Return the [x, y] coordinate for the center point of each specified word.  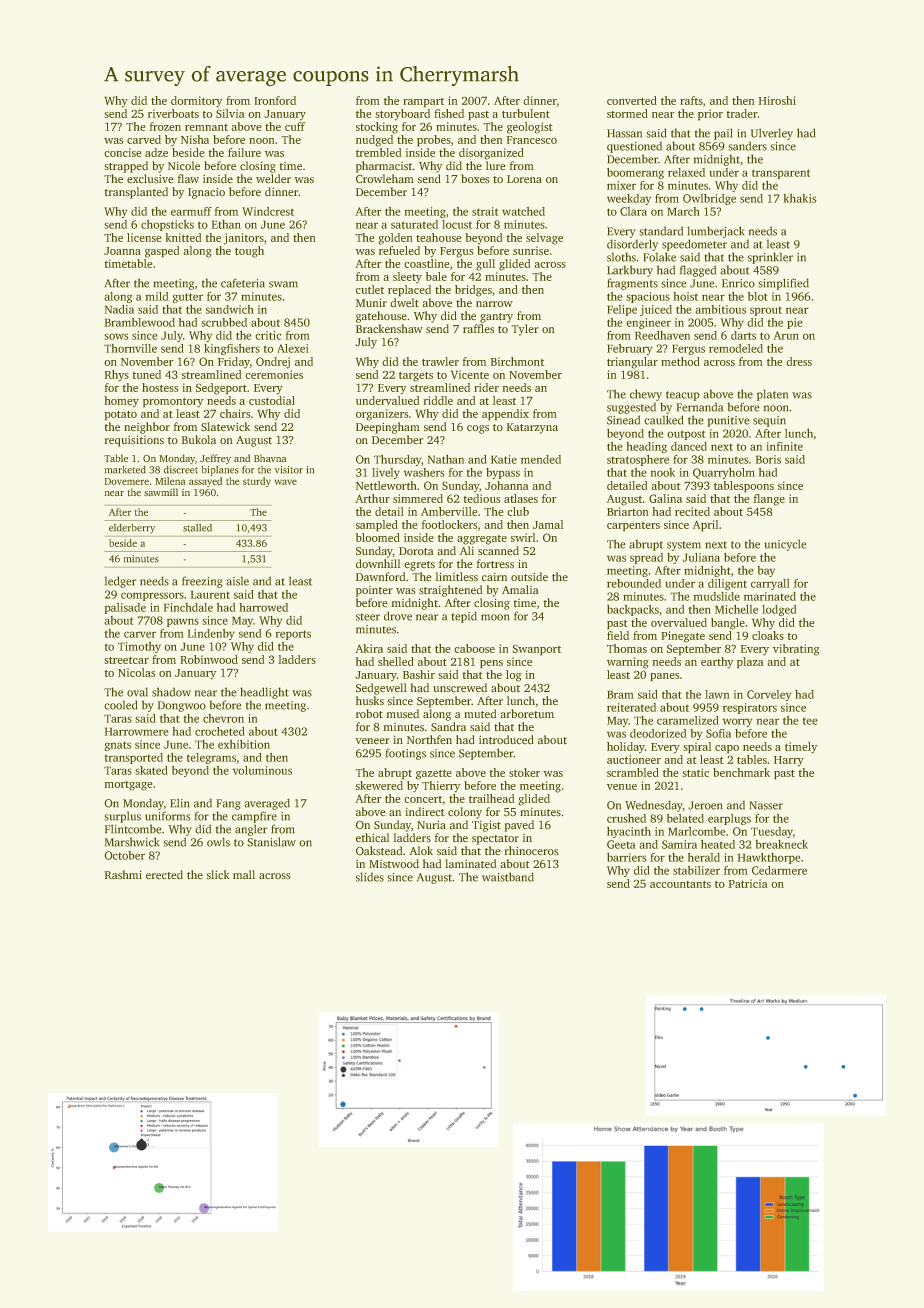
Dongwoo [182, 706]
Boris [768, 459]
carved [144, 139]
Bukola [199, 439]
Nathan [446, 459]
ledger [120, 582]
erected [164, 874]
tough [249, 252]
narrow [494, 304]
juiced [656, 310]
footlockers [449, 524]
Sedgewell [381, 689]
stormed [627, 113]
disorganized [491, 154]
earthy [717, 663]
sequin [769, 421]
